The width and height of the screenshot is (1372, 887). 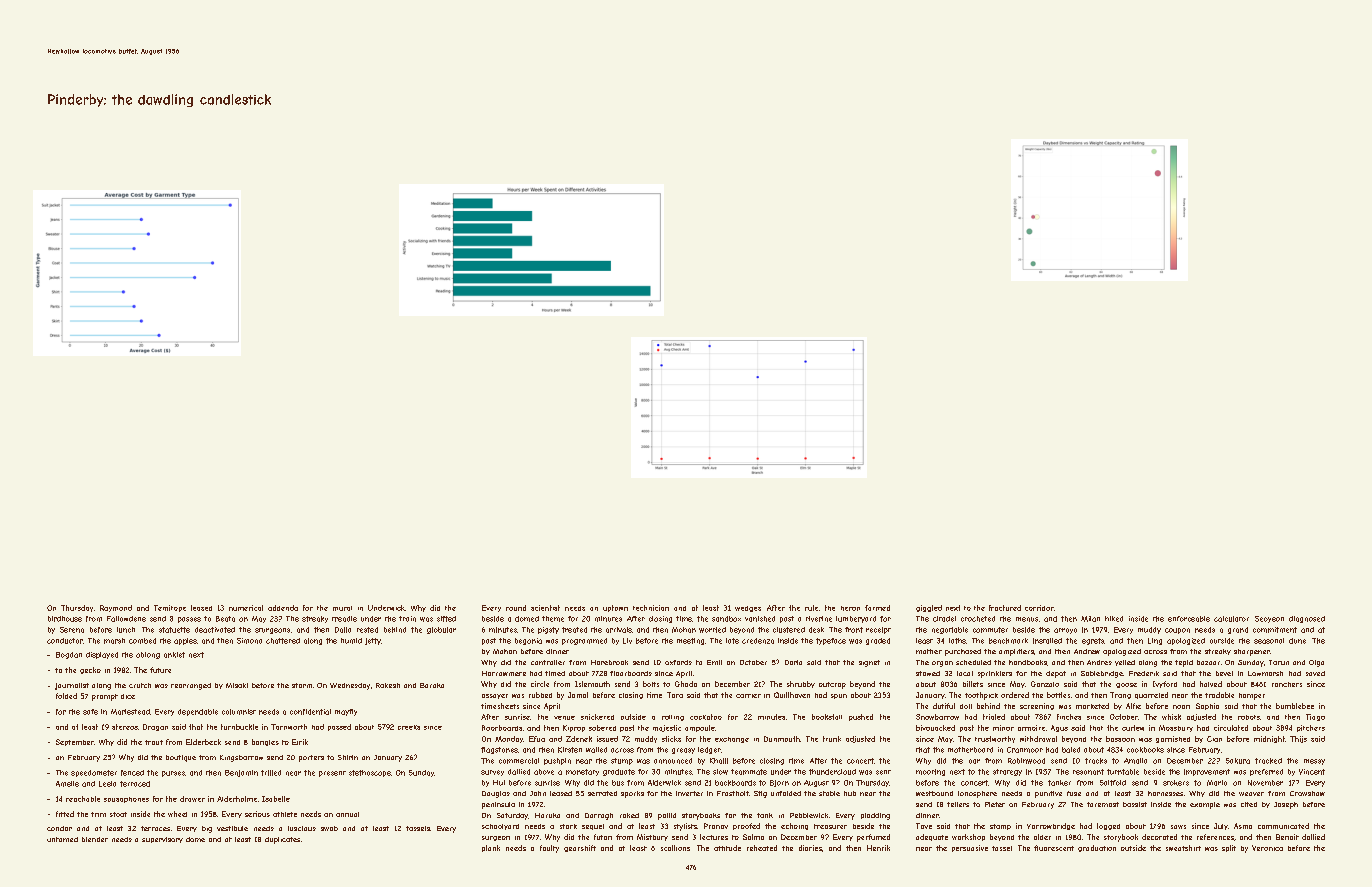 I want to click on installed, so click(x=1047, y=641).
